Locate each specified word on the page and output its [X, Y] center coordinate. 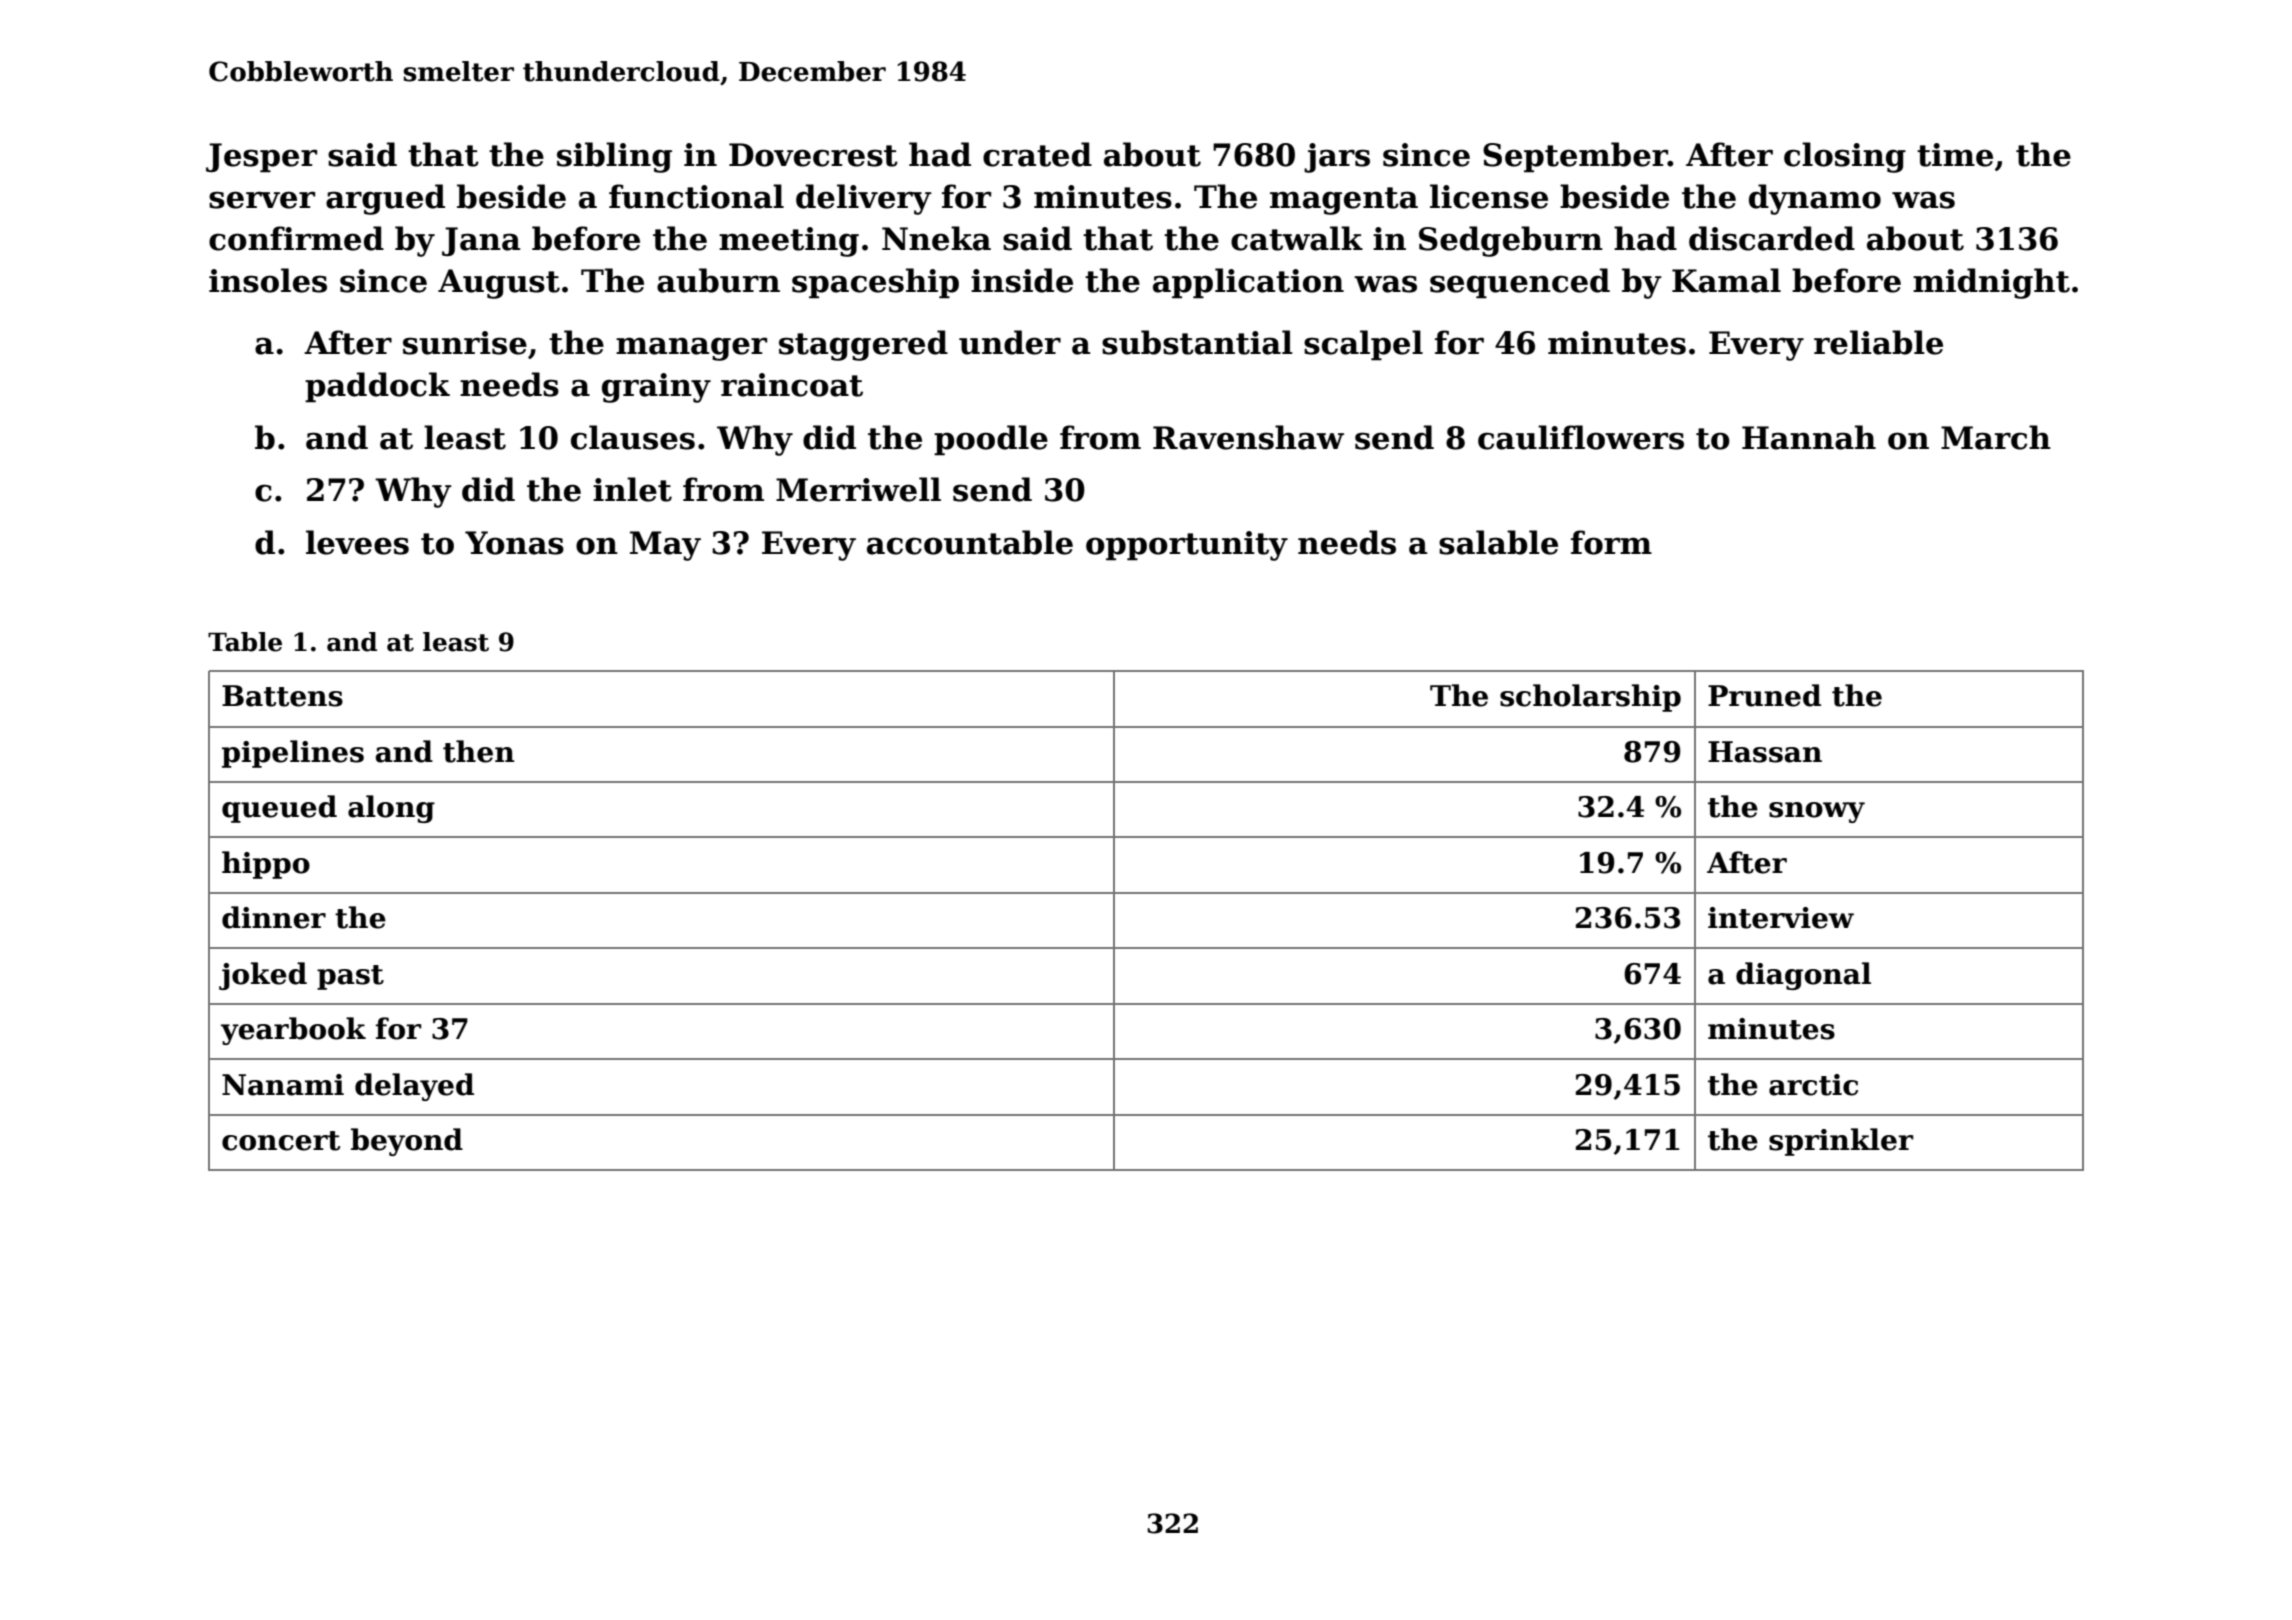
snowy [1817, 812]
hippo [266, 865]
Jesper [261, 158]
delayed [414, 1087]
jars [1337, 158]
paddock [377, 387]
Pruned [1764, 695]
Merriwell [858, 489]
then [479, 751]
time [1955, 155]
